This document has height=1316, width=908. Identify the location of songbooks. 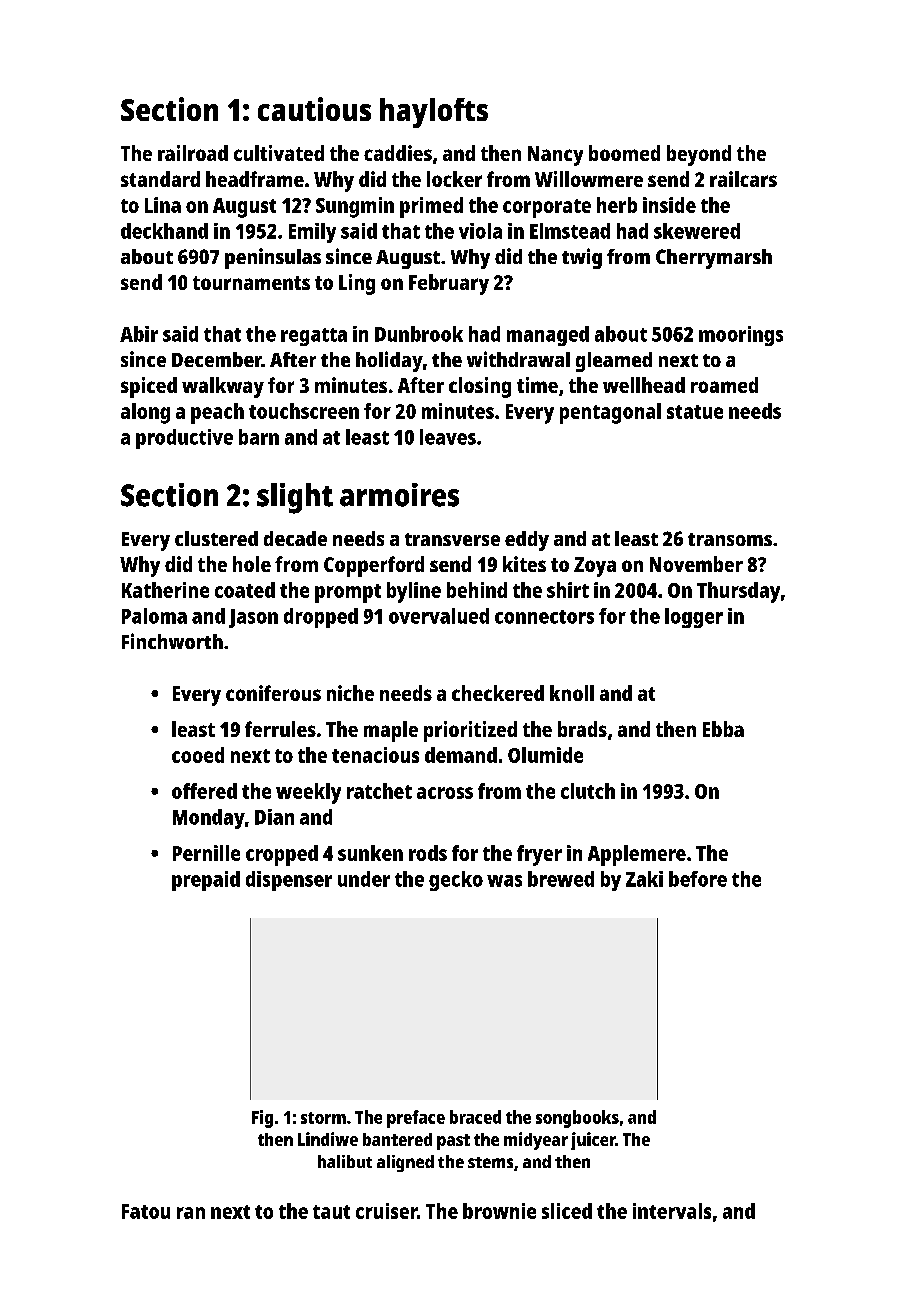
(577, 1119).
